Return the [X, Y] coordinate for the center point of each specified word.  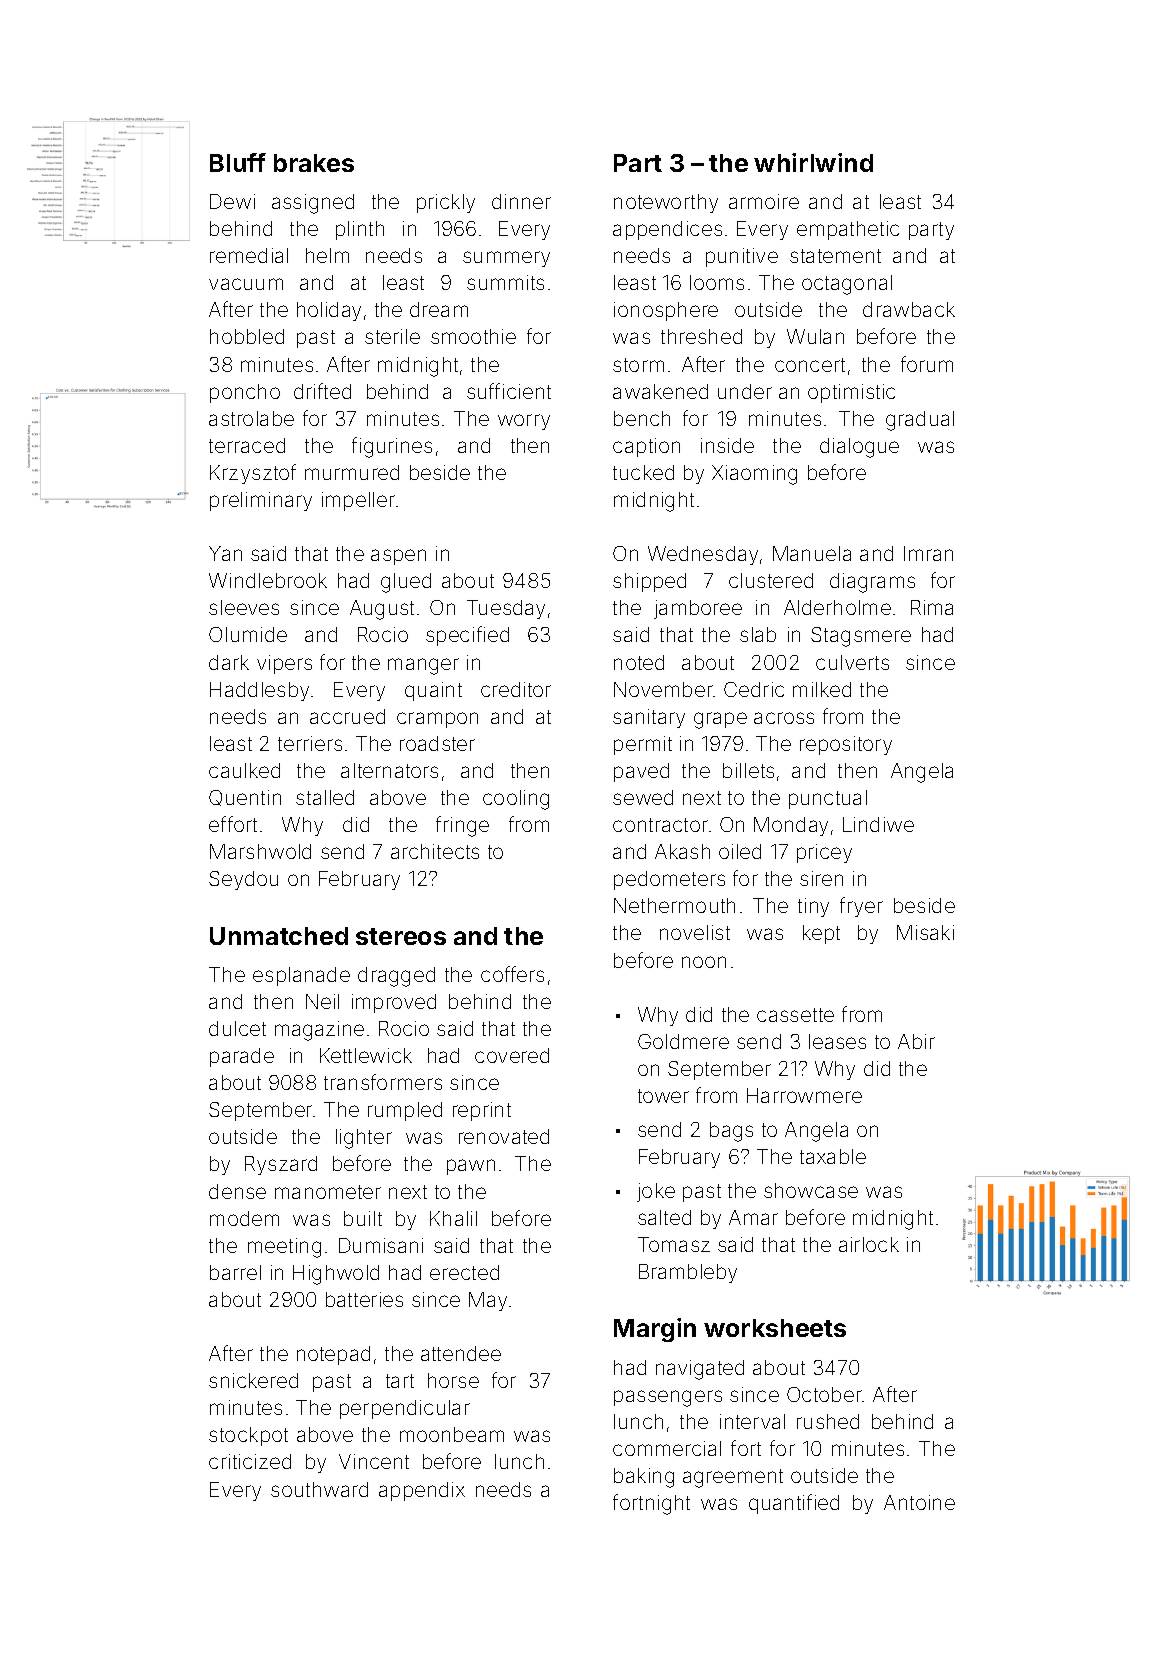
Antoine [919, 1502]
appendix [422, 1491]
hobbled [247, 336]
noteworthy [666, 203]
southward [319, 1489]
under [745, 391]
